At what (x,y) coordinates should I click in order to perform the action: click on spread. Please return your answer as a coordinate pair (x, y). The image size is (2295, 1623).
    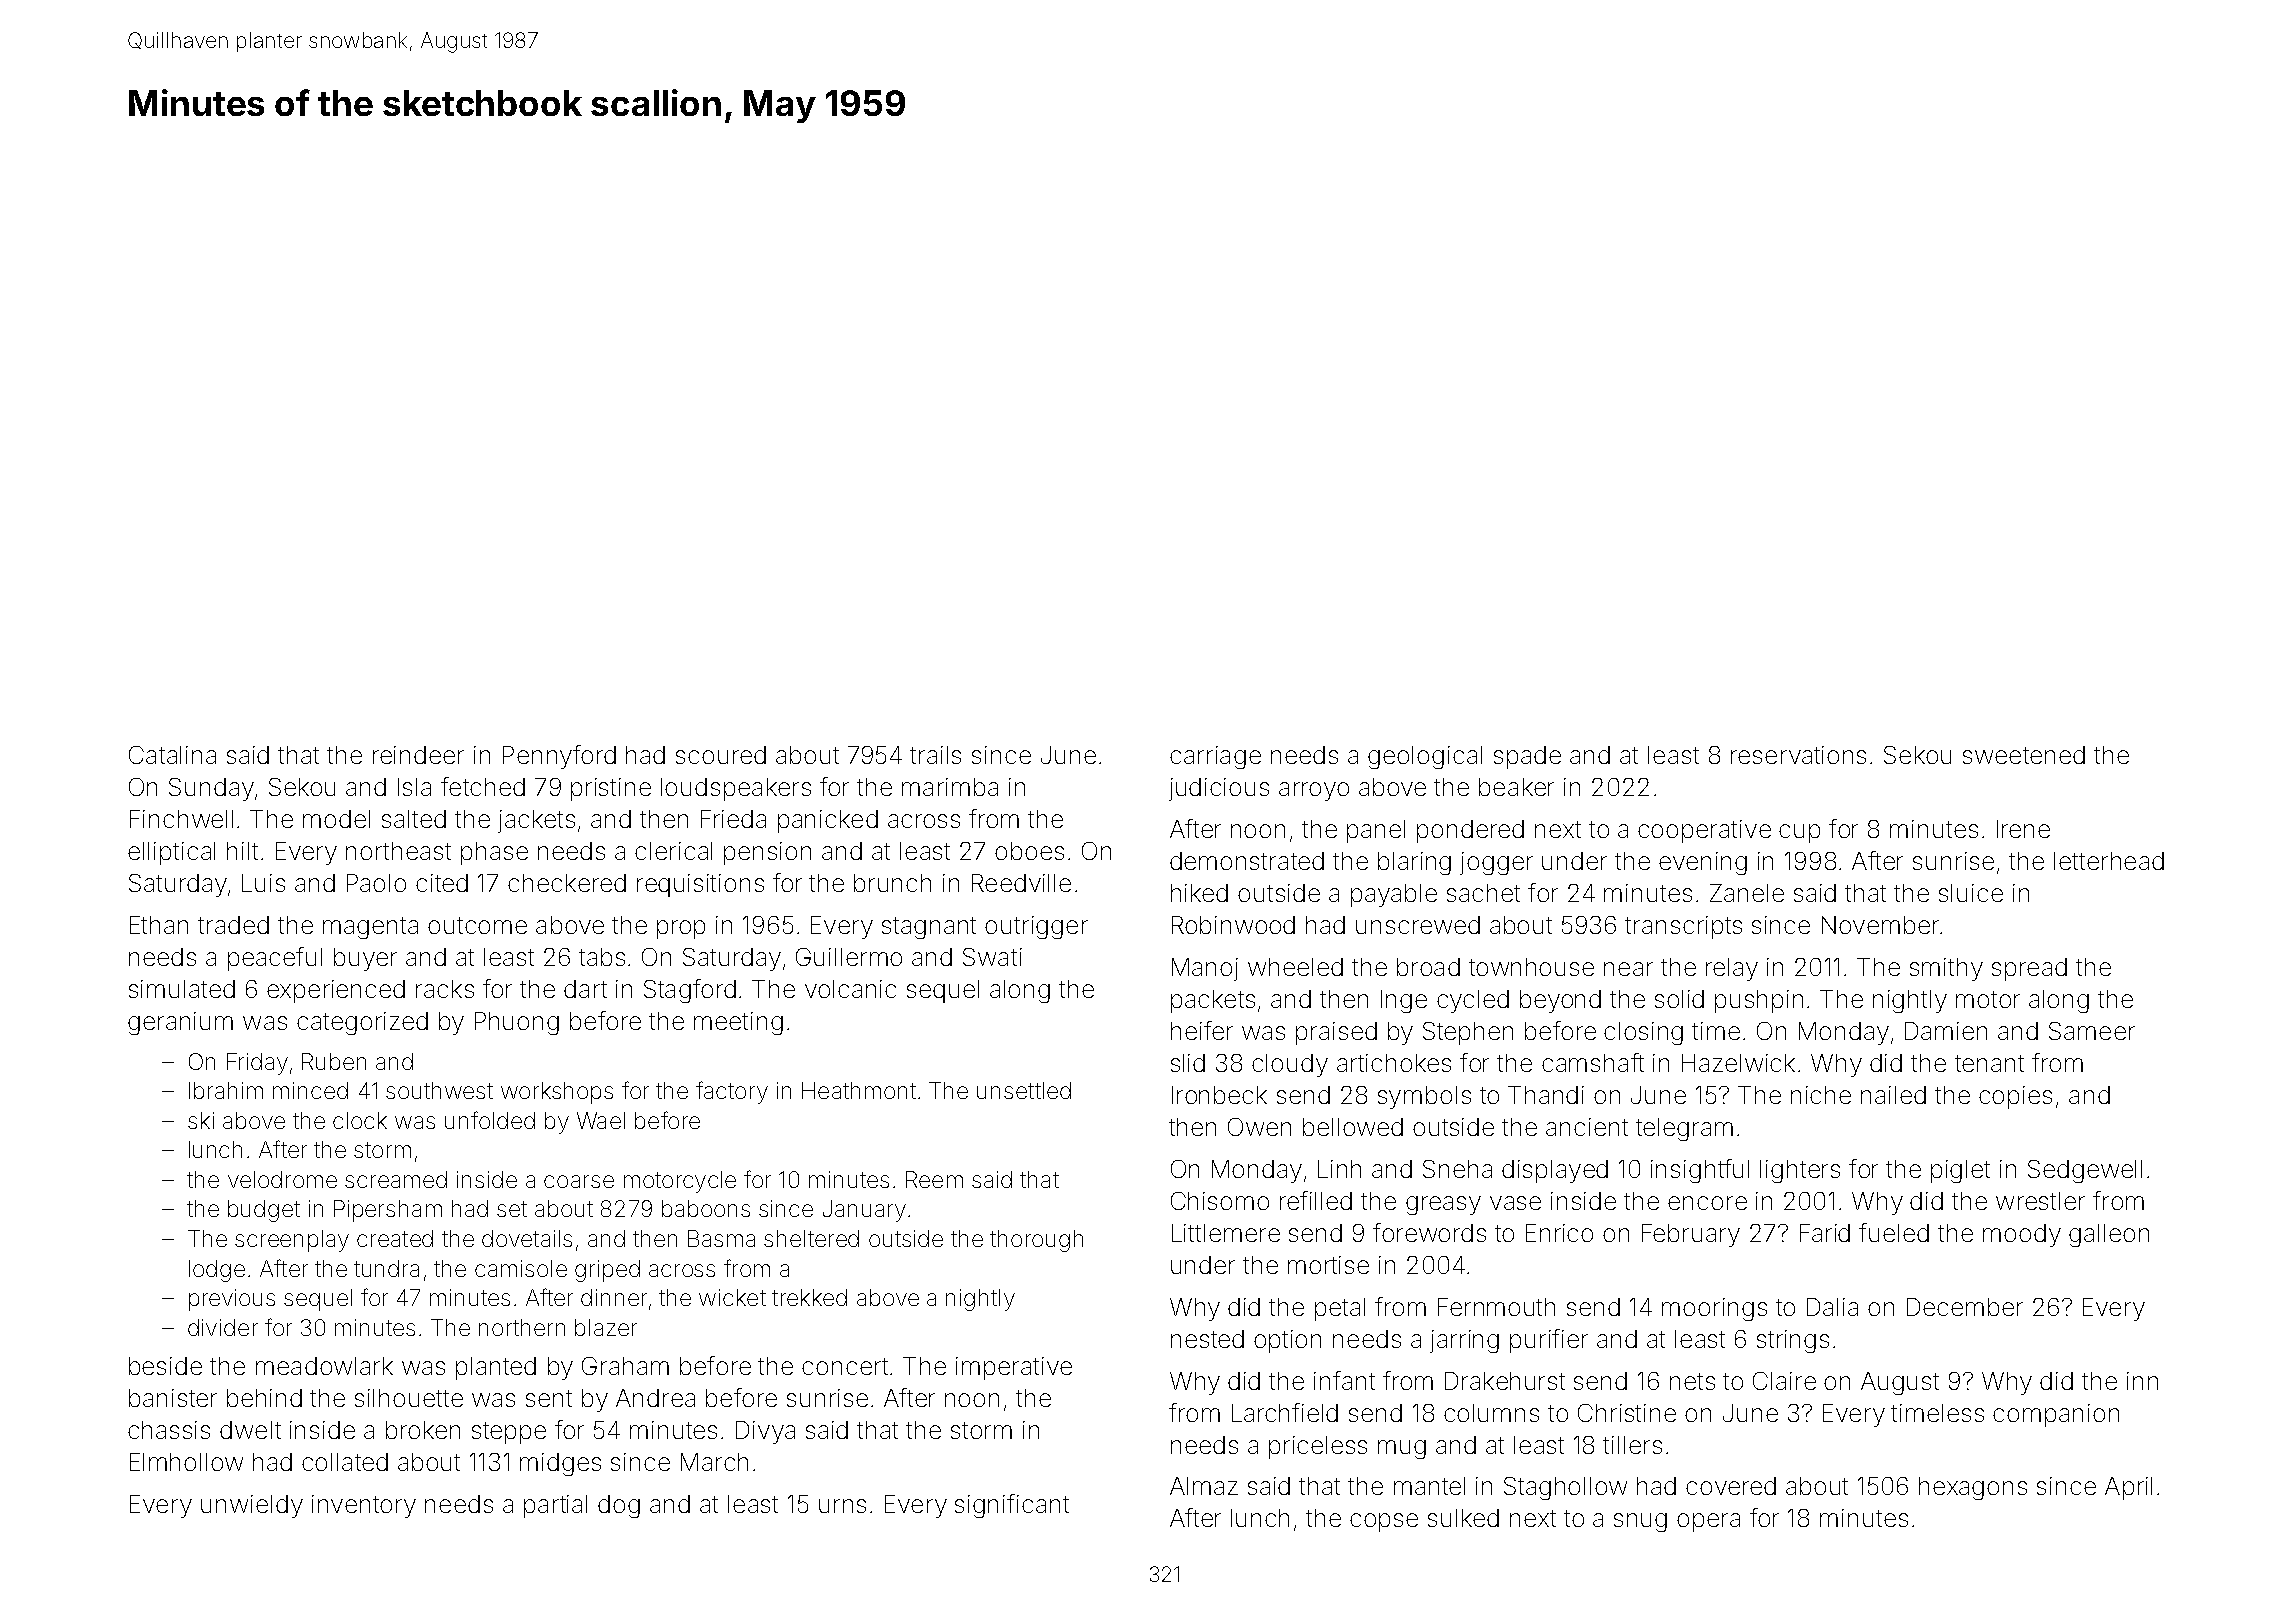
    Looking at the image, I should click on (2029, 969).
